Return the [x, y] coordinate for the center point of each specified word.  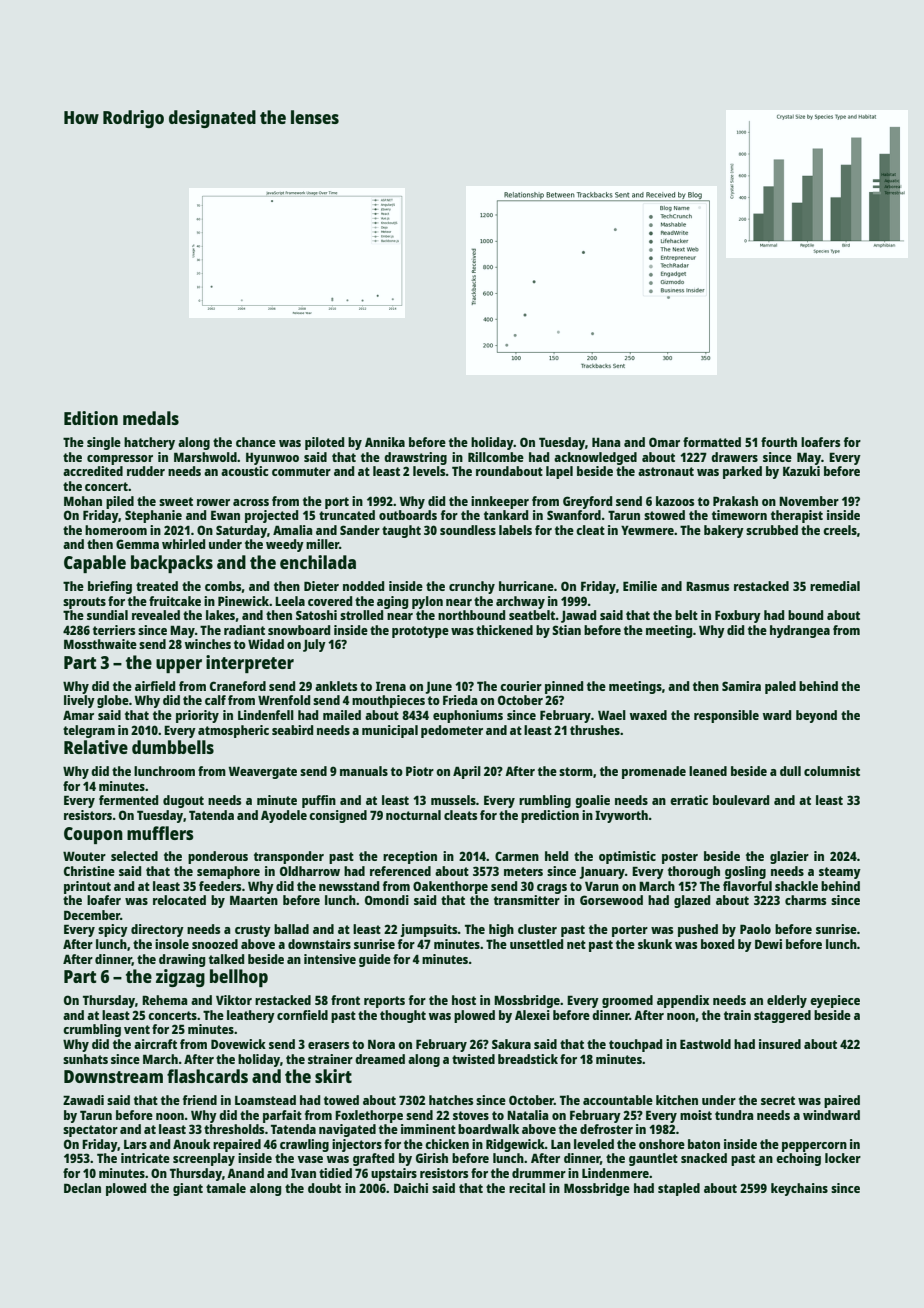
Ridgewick [515, 1145]
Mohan [83, 501]
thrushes [595, 730]
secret [778, 1100]
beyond [816, 716]
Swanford [574, 515]
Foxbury [738, 616]
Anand [245, 1173]
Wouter [84, 856]
